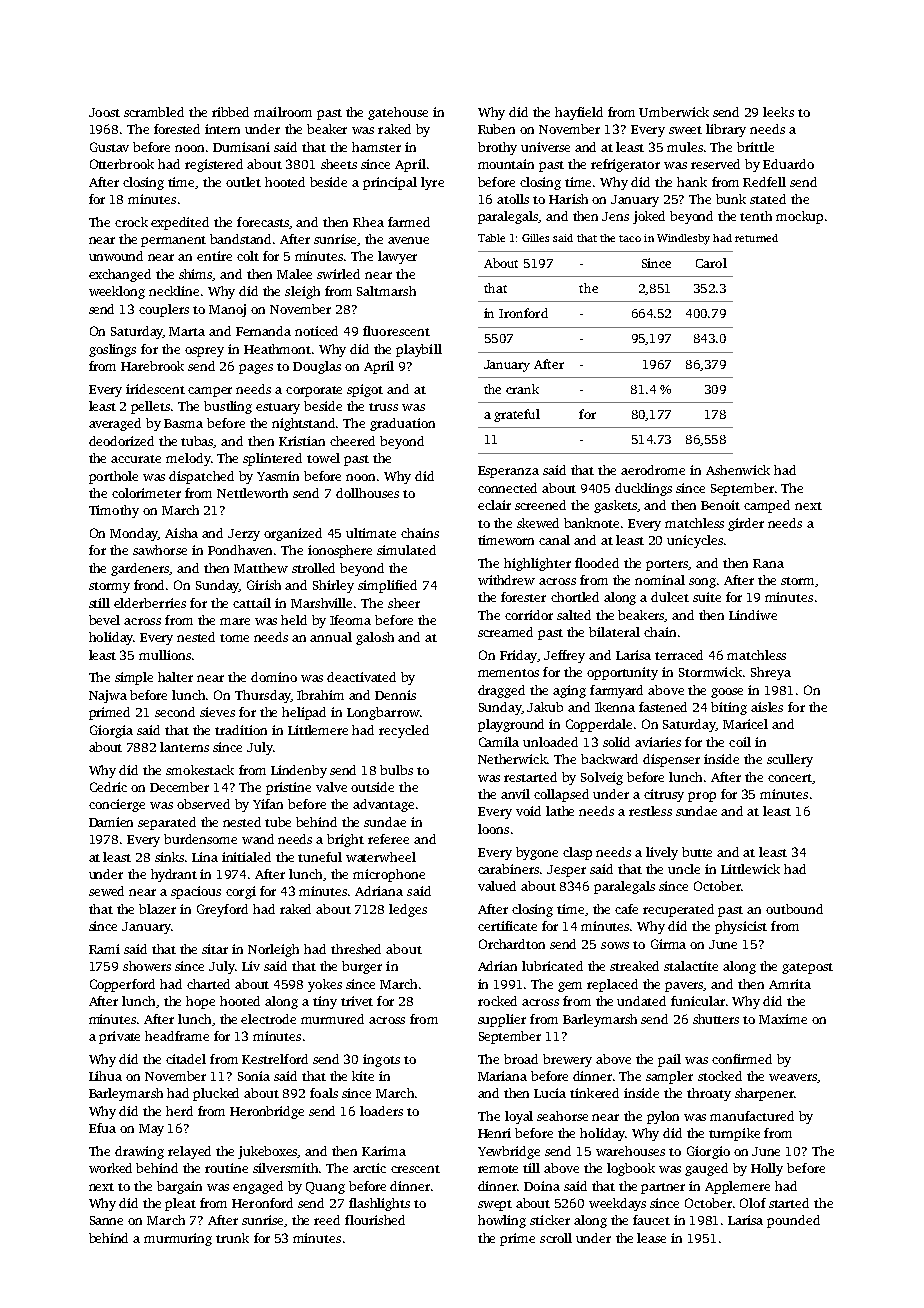 The image size is (924, 1308). What do you see at coordinates (409, 222) in the document?
I see `farmed` at bounding box center [409, 222].
